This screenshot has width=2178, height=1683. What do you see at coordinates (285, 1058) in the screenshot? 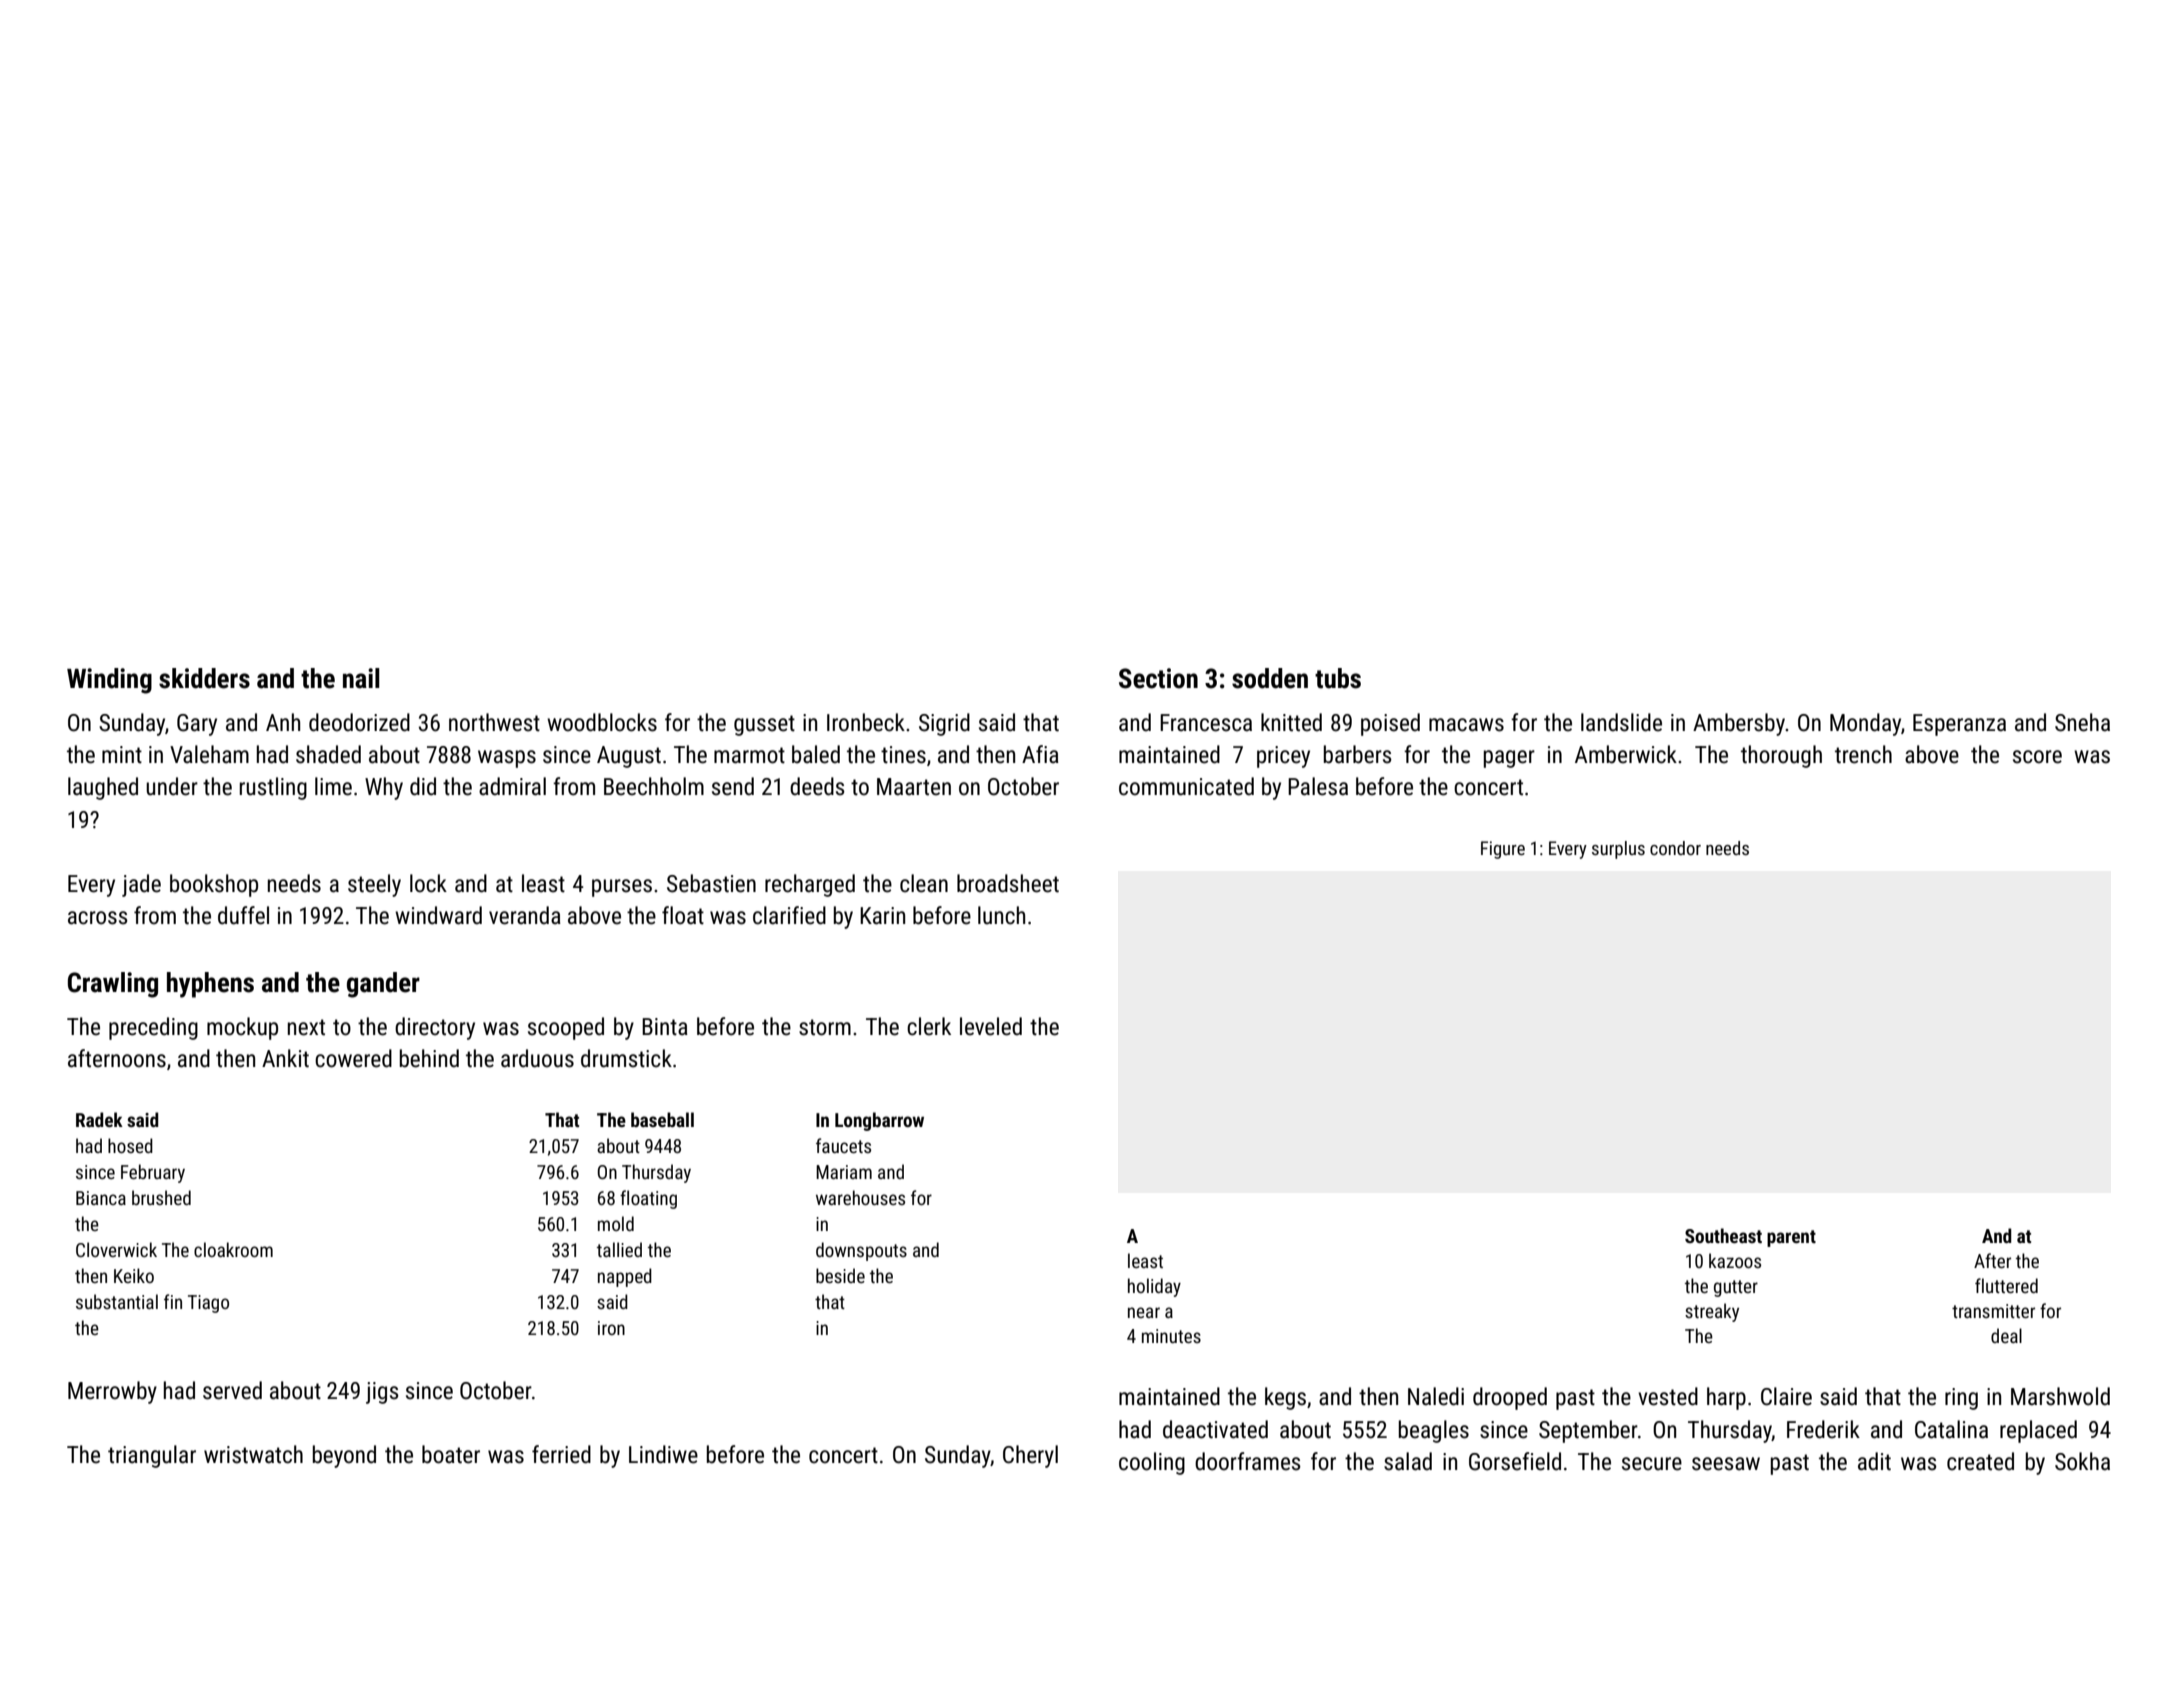
I see `Ankit` at bounding box center [285, 1058].
